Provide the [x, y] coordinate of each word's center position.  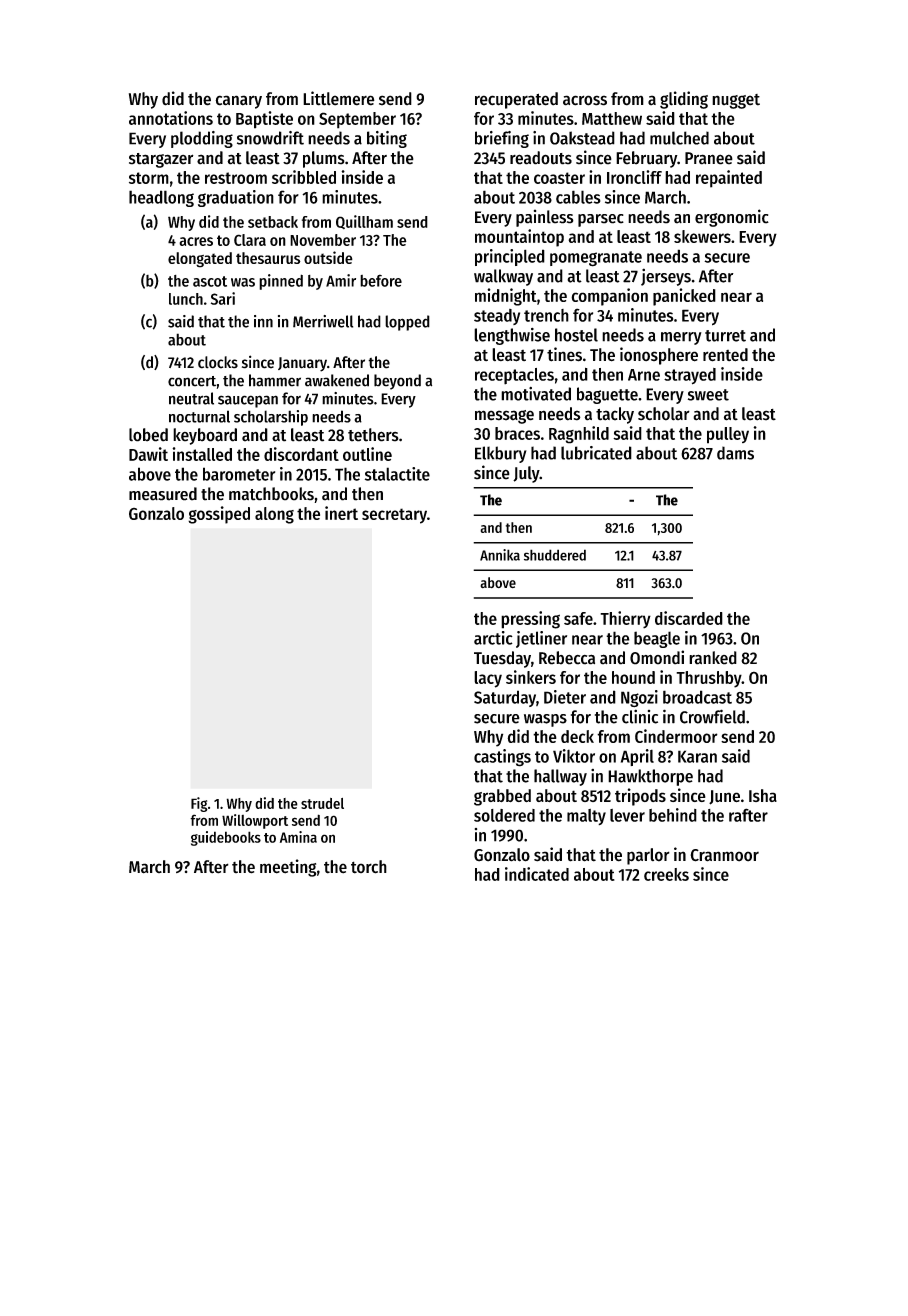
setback [273, 222]
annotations [171, 118]
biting [387, 139]
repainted [729, 179]
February [646, 159]
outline [367, 454]
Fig [199, 804]
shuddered [555, 555]
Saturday [505, 698]
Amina [298, 837]
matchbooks [271, 494]
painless [545, 218]
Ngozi [639, 698]
